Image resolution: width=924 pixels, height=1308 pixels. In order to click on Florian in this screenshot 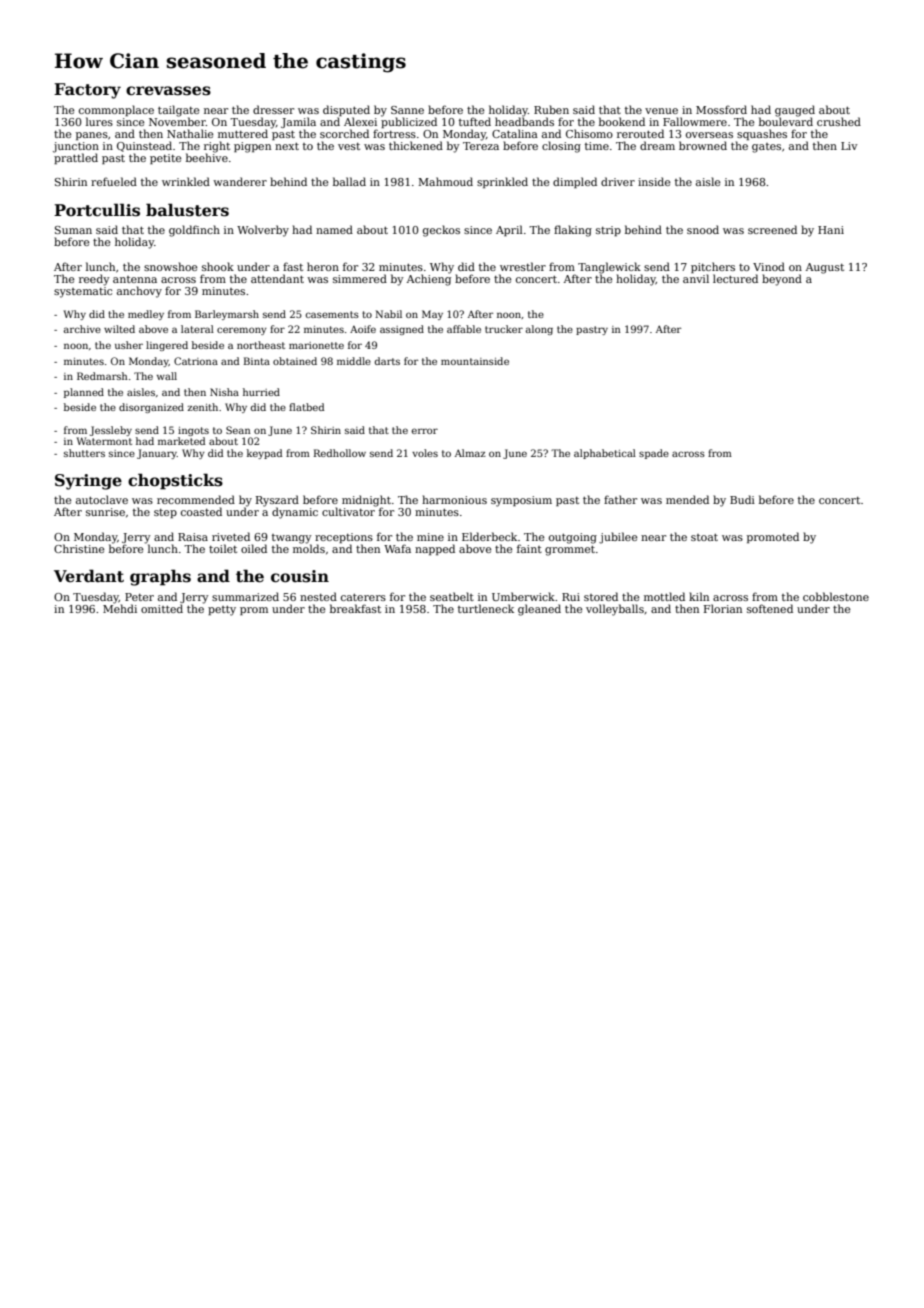, I will do `click(723, 608)`.
